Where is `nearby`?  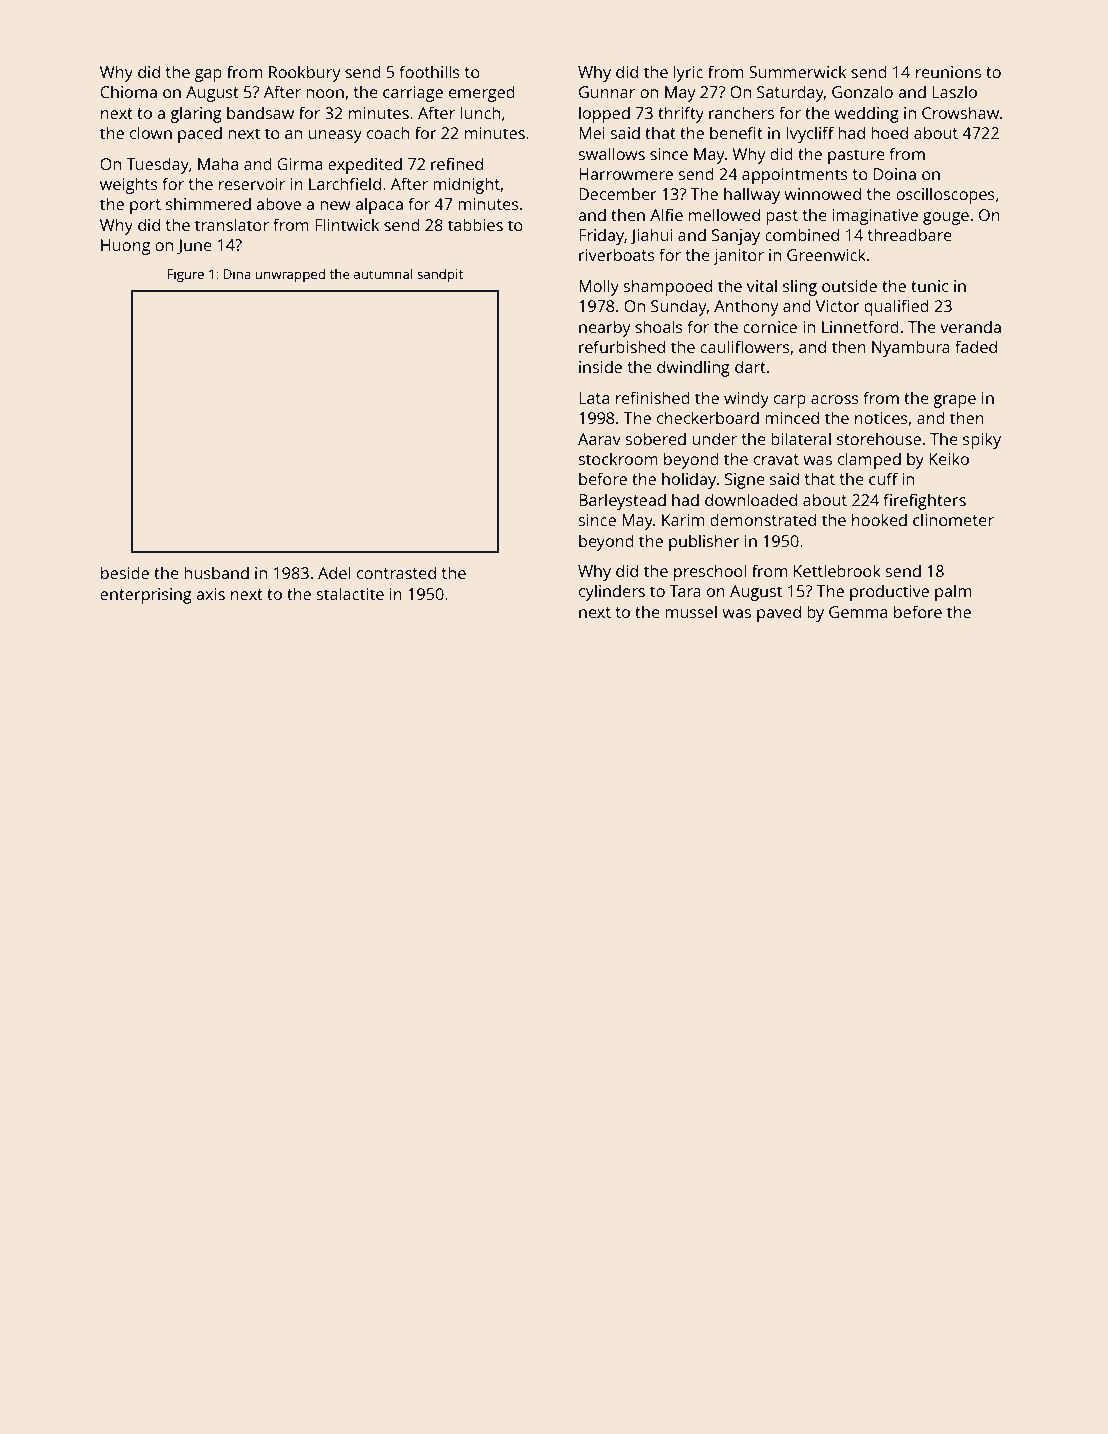
nearby is located at coordinates (605, 328).
